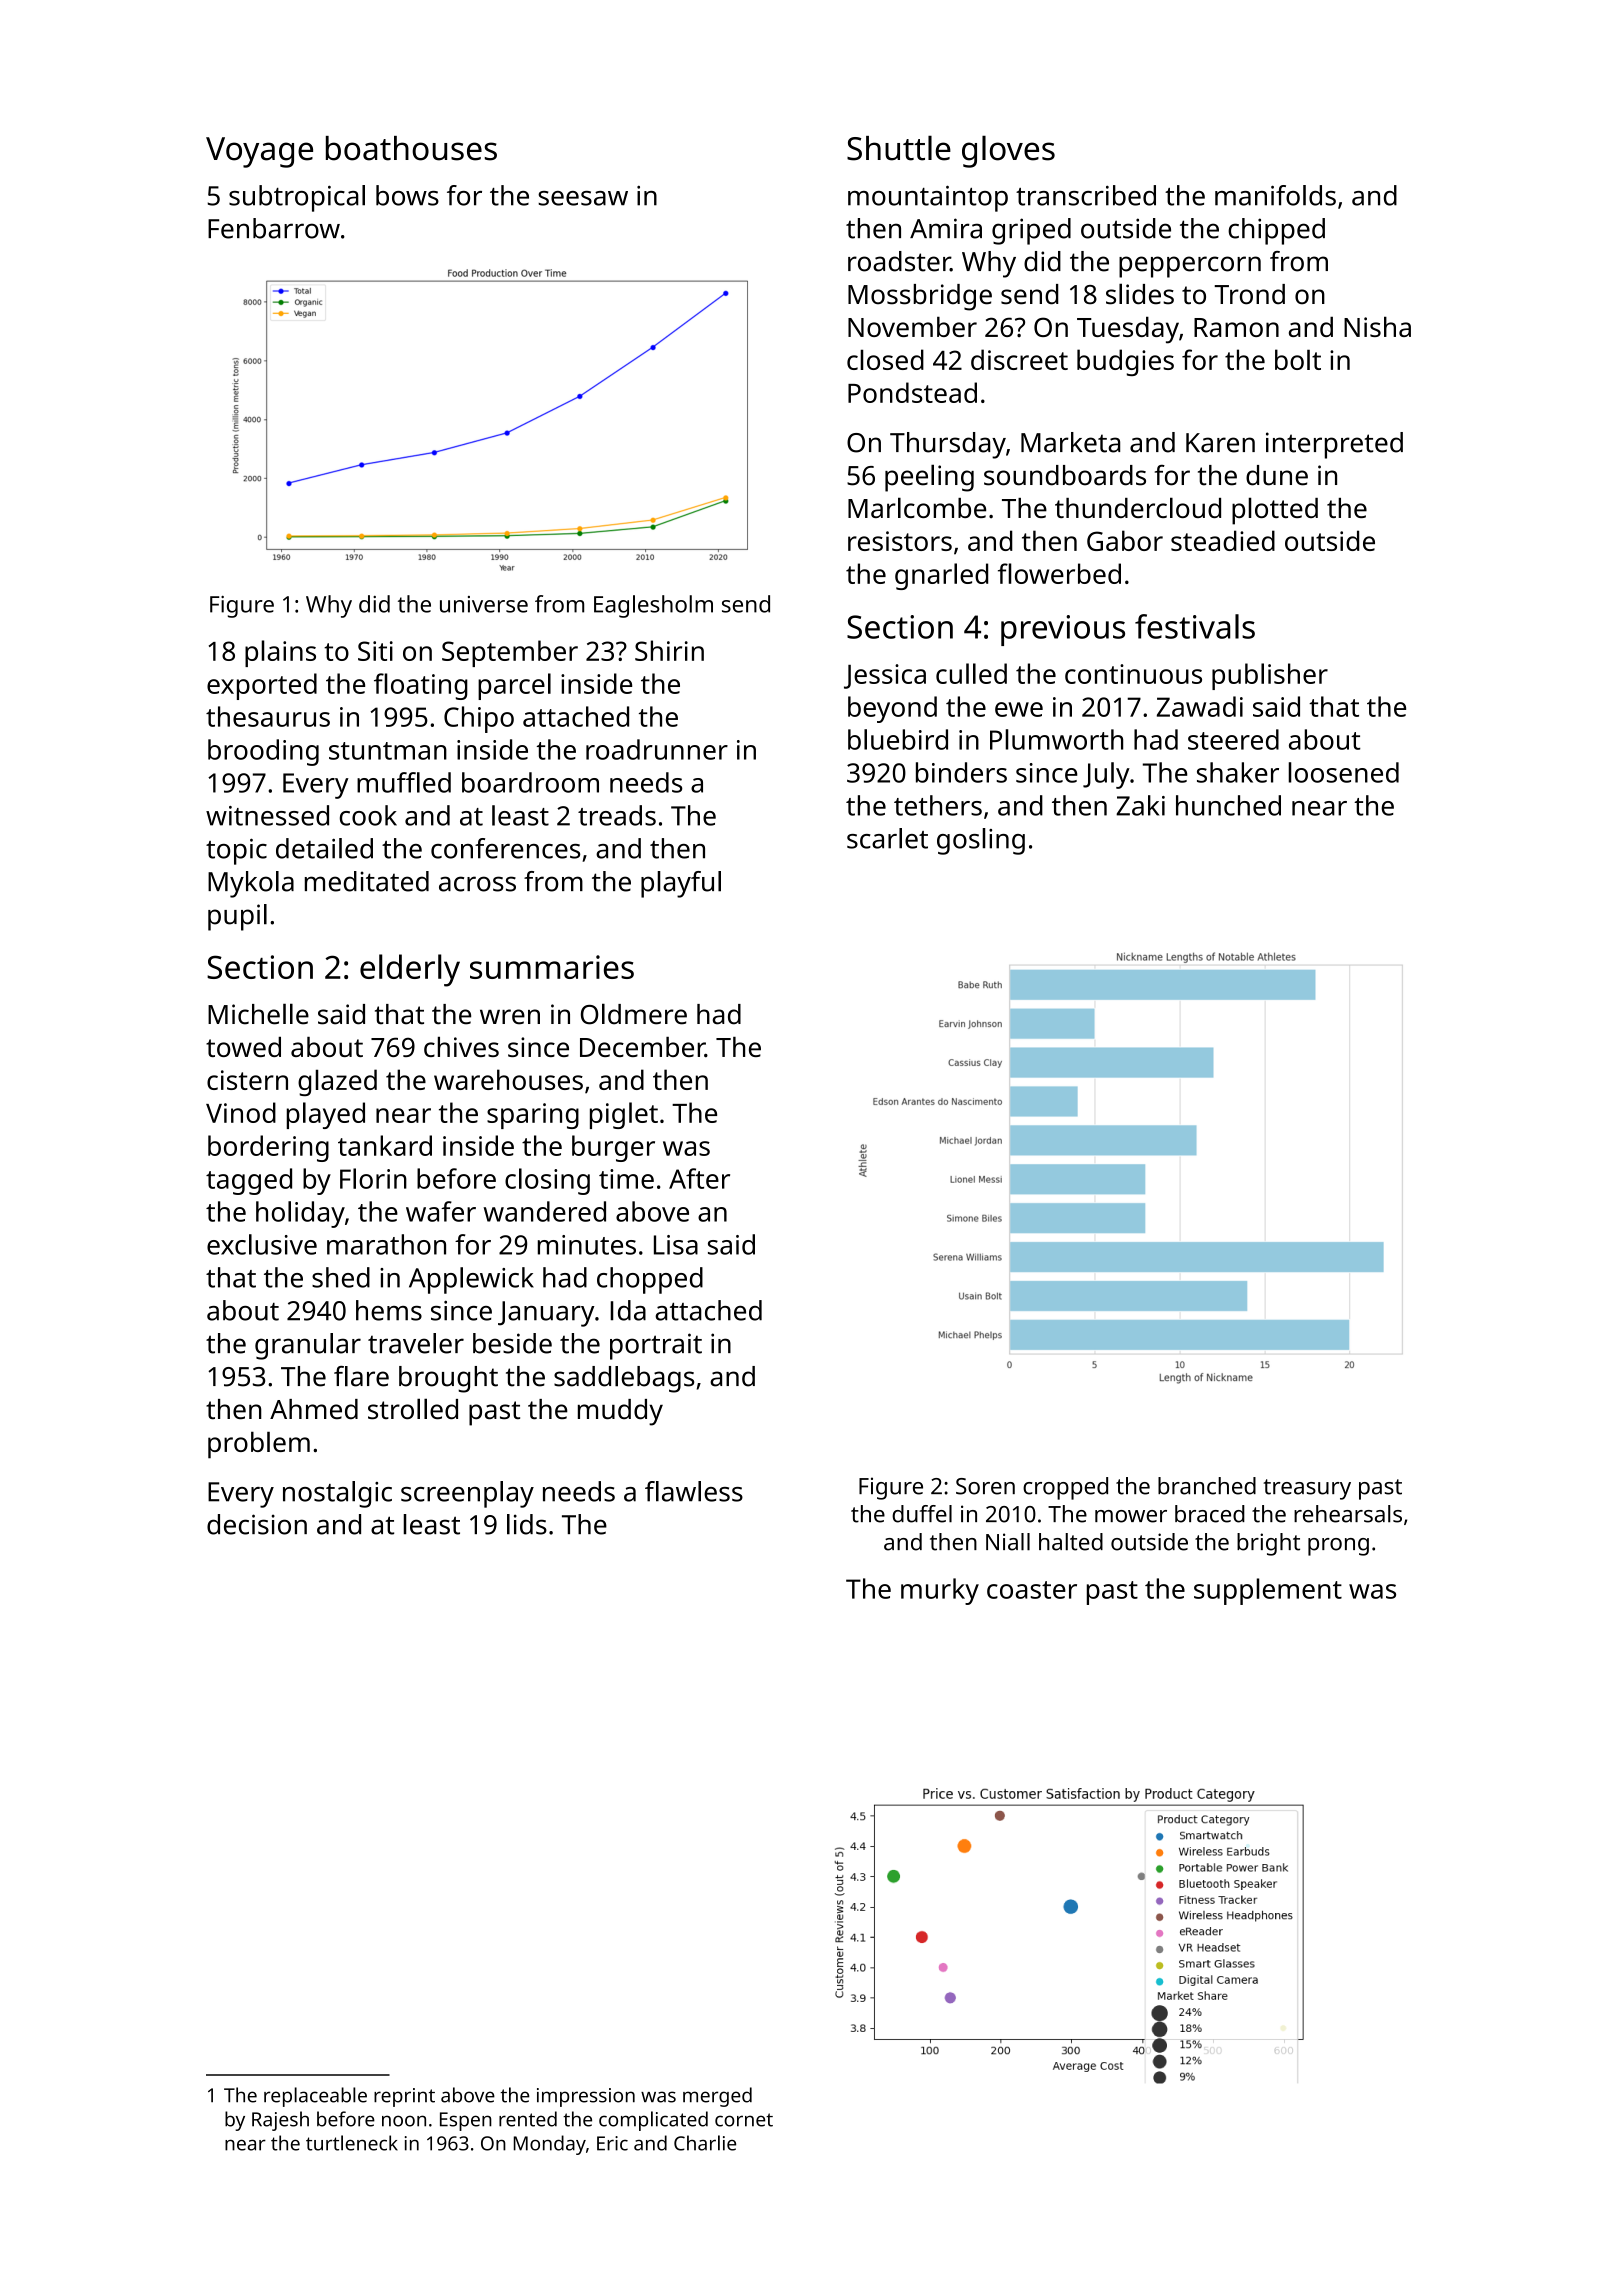 Image resolution: width=1620 pixels, height=2292 pixels. What do you see at coordinates (512, 1343) in the image?
I see `beside` at bounding box center [512, 1343].
